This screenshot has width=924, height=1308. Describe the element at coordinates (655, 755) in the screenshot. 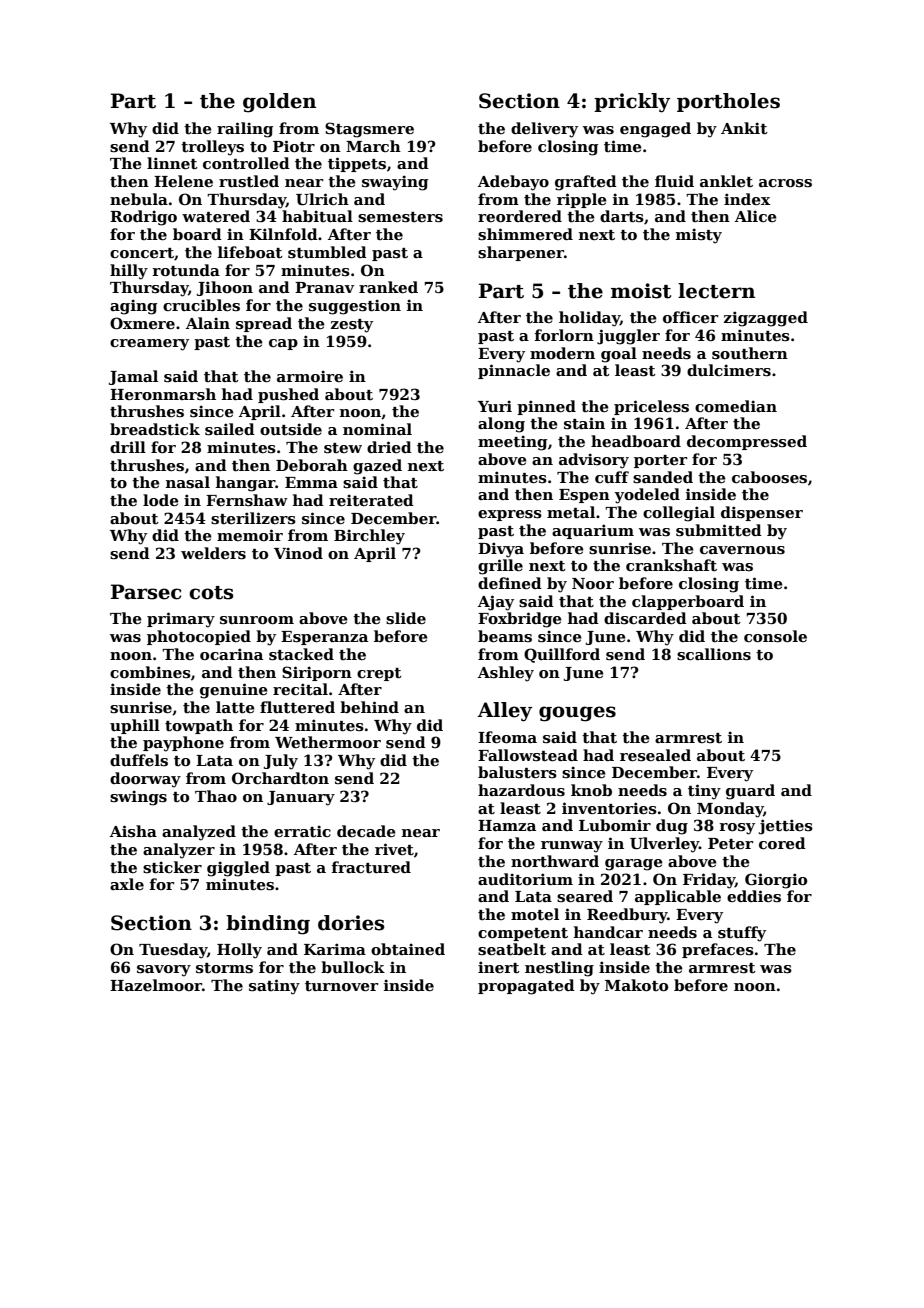

I see `resealed` at that location.
